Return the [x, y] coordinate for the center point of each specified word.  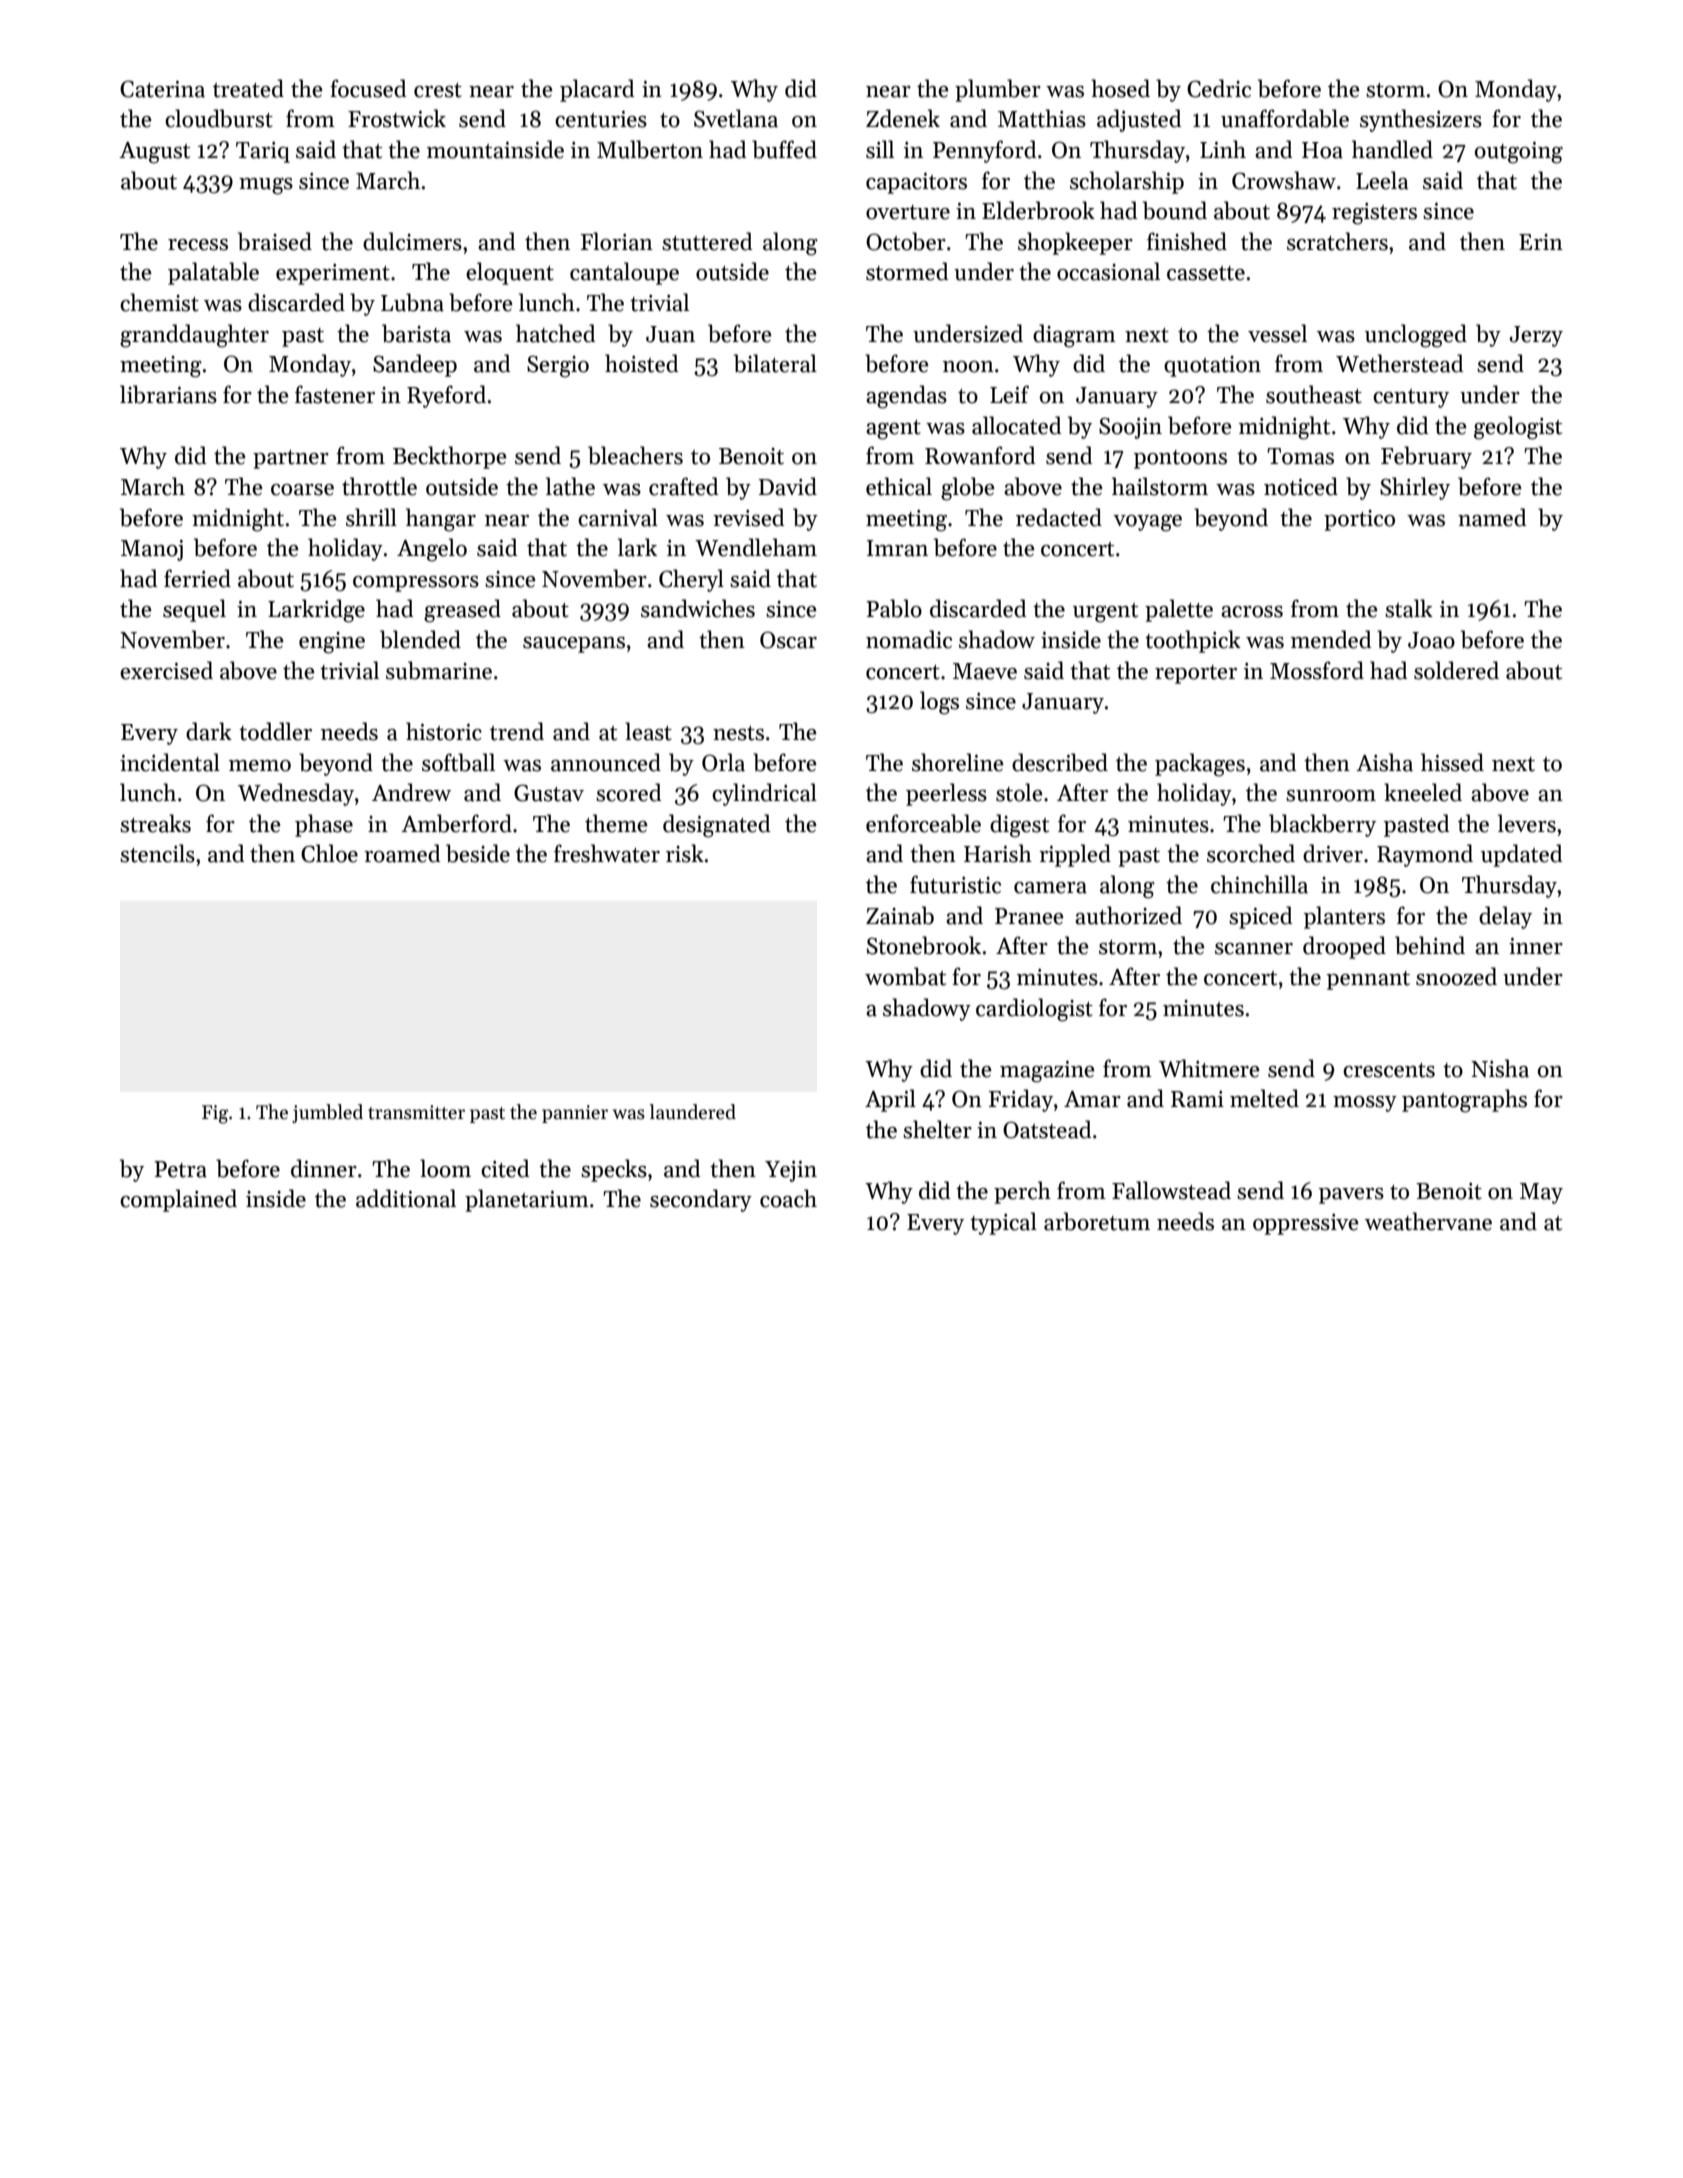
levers [1527, 823]
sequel [194, 610]
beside [478, 853]
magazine [1047, 1072]
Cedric [1219, 88]
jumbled [327, 1113]
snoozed [1456, 976]
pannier [575, 1114]
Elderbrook [1038, 210]
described [1060, 762]
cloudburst [219, 118]
